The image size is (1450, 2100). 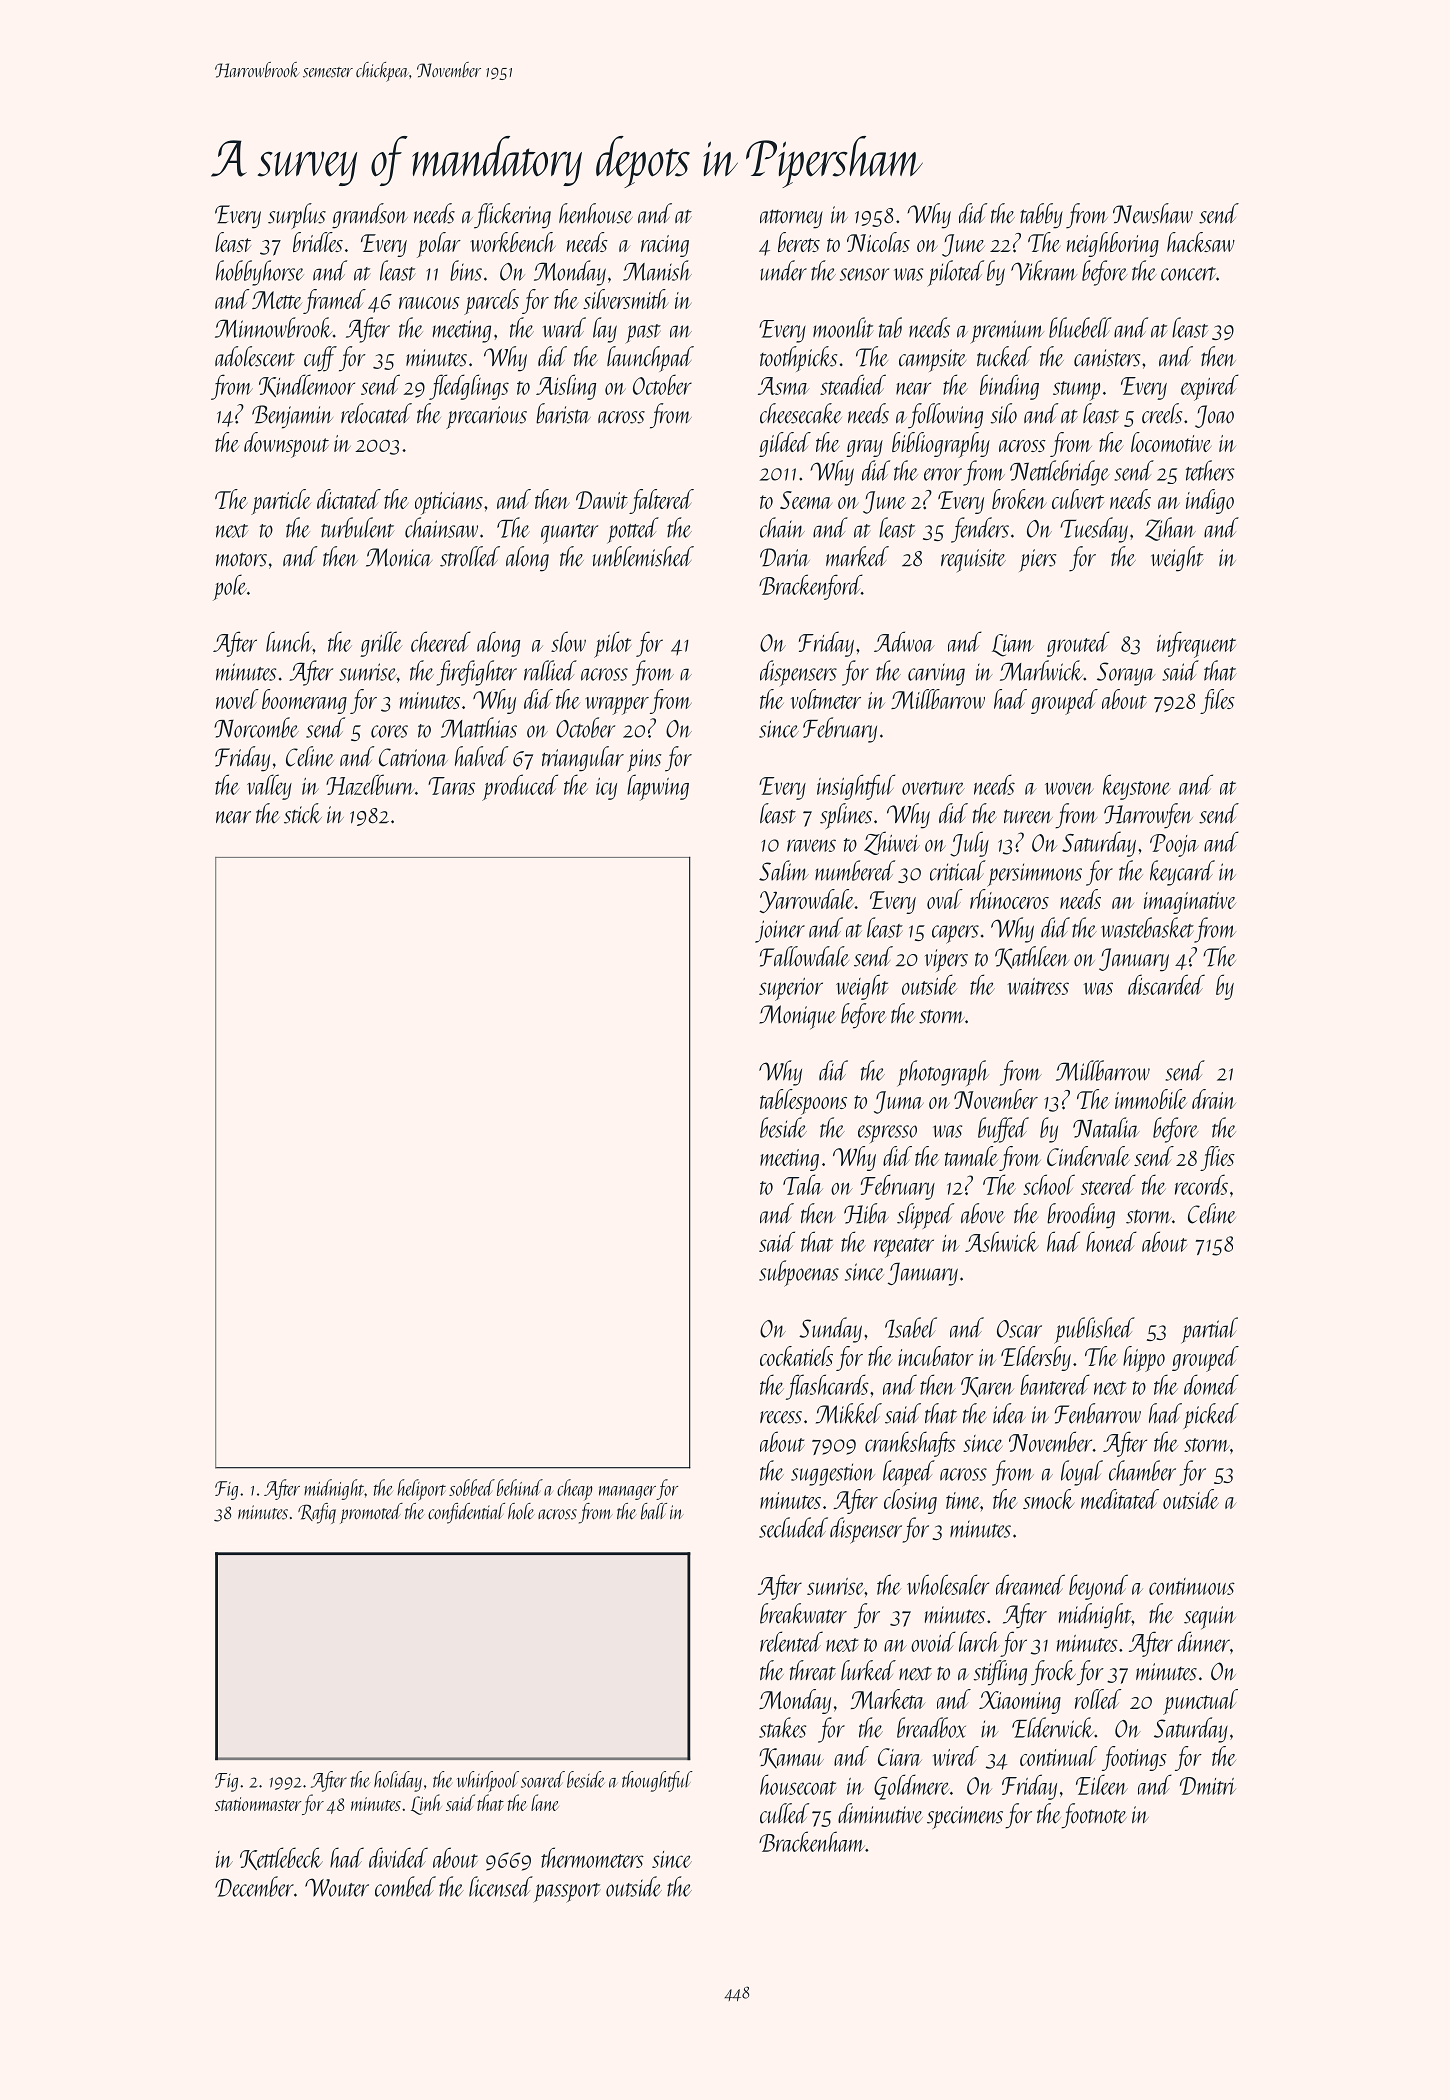 What do you see at coordinates (512, 216) in the page?
I see `flickering` at bounding box center [512, 216].
